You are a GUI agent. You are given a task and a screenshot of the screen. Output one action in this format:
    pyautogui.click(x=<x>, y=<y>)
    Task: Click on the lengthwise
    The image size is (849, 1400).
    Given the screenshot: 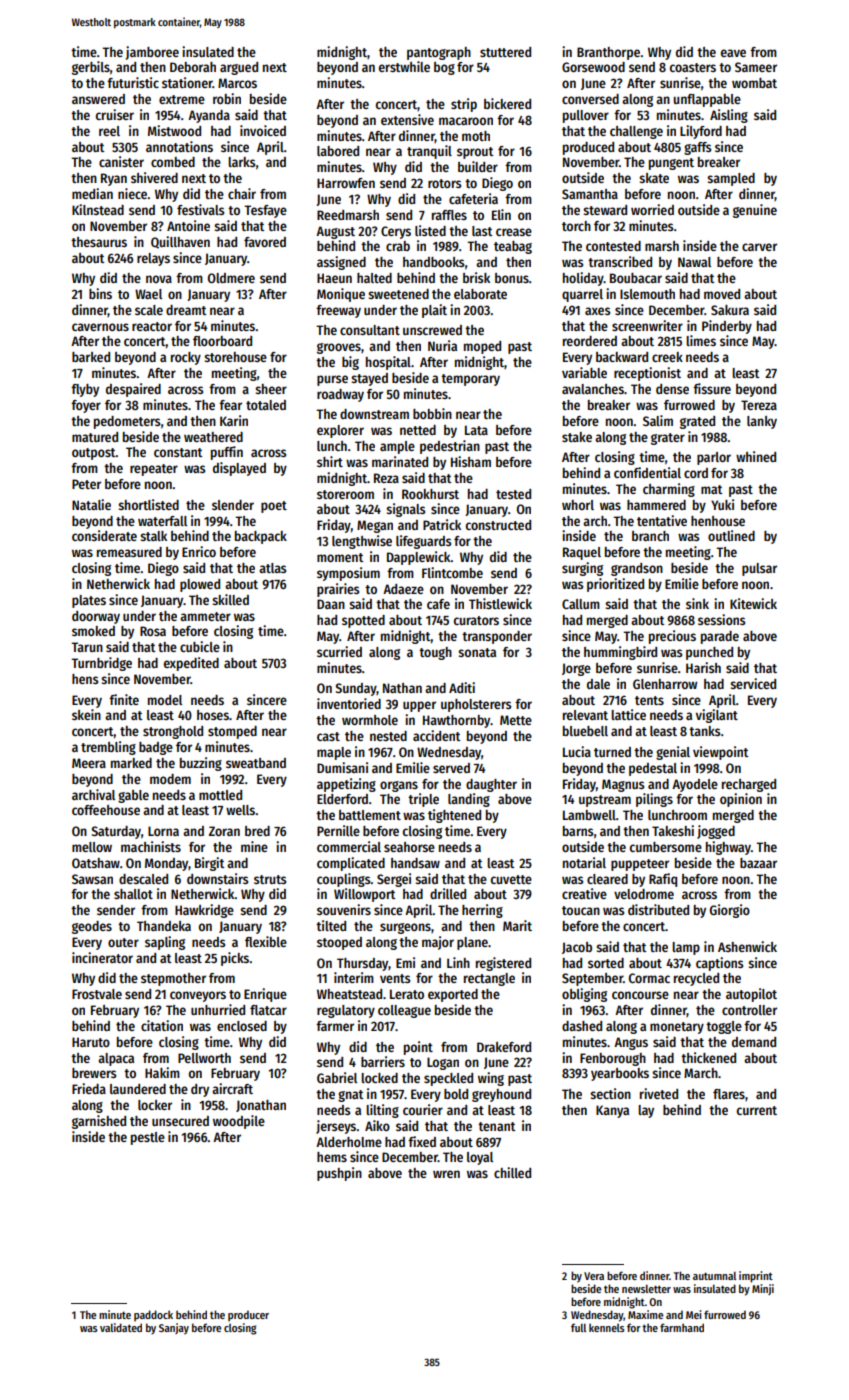 What is the action you would take?
    pyautogui.click(x=362, y=542)
